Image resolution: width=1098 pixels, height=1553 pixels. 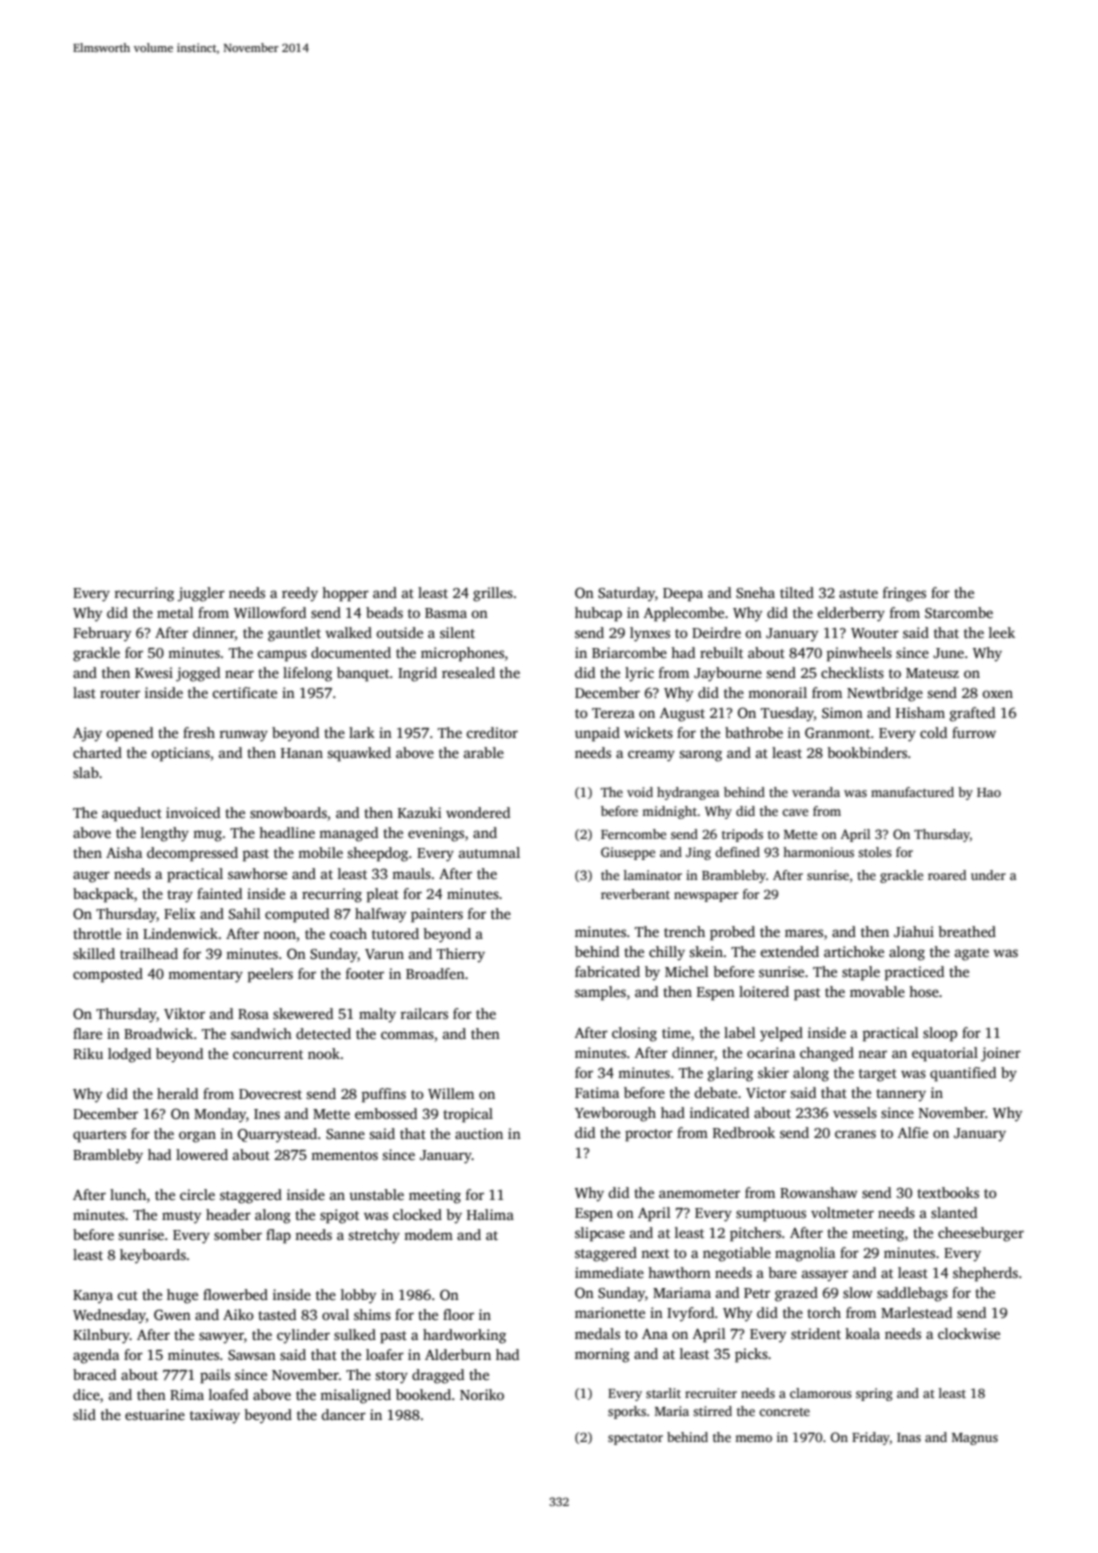 What do you see at coordinates (257, 873) in the document?
I see `sawhorse` at bounding box center [257, 873].
